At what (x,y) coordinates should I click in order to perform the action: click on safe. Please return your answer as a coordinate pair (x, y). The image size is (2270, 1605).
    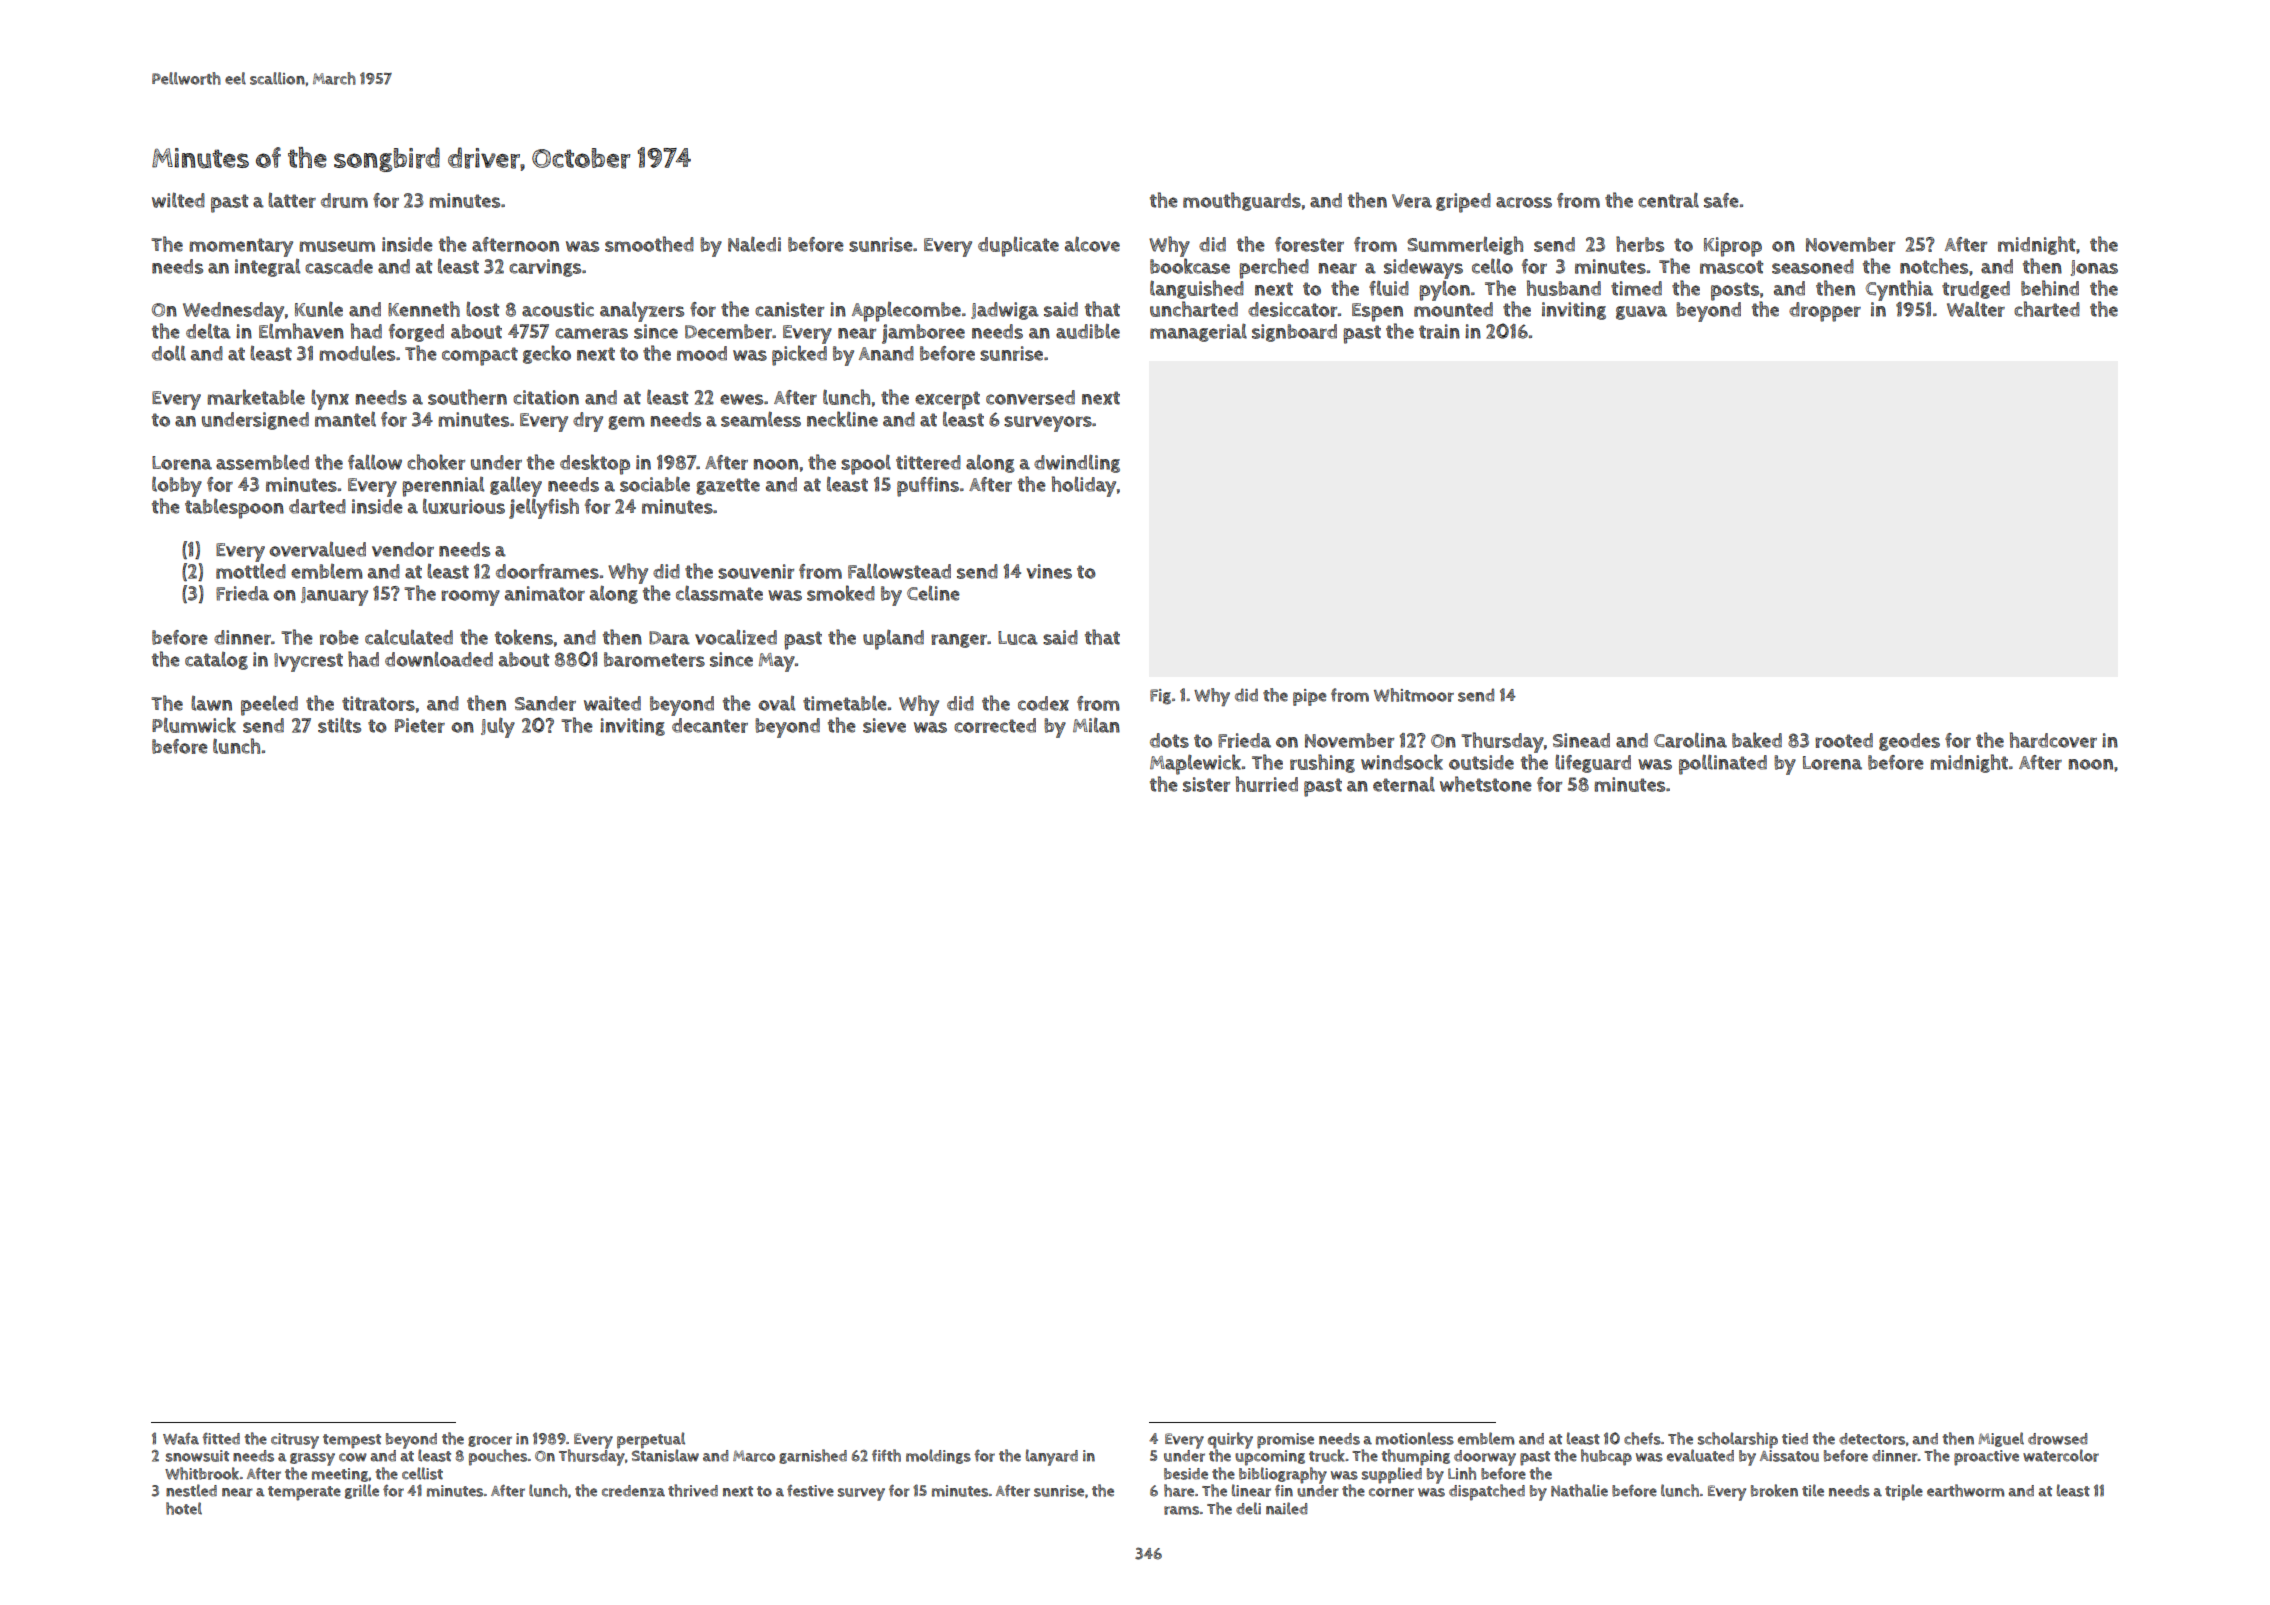
    Looking at the image, I should click on (1721, 200).
